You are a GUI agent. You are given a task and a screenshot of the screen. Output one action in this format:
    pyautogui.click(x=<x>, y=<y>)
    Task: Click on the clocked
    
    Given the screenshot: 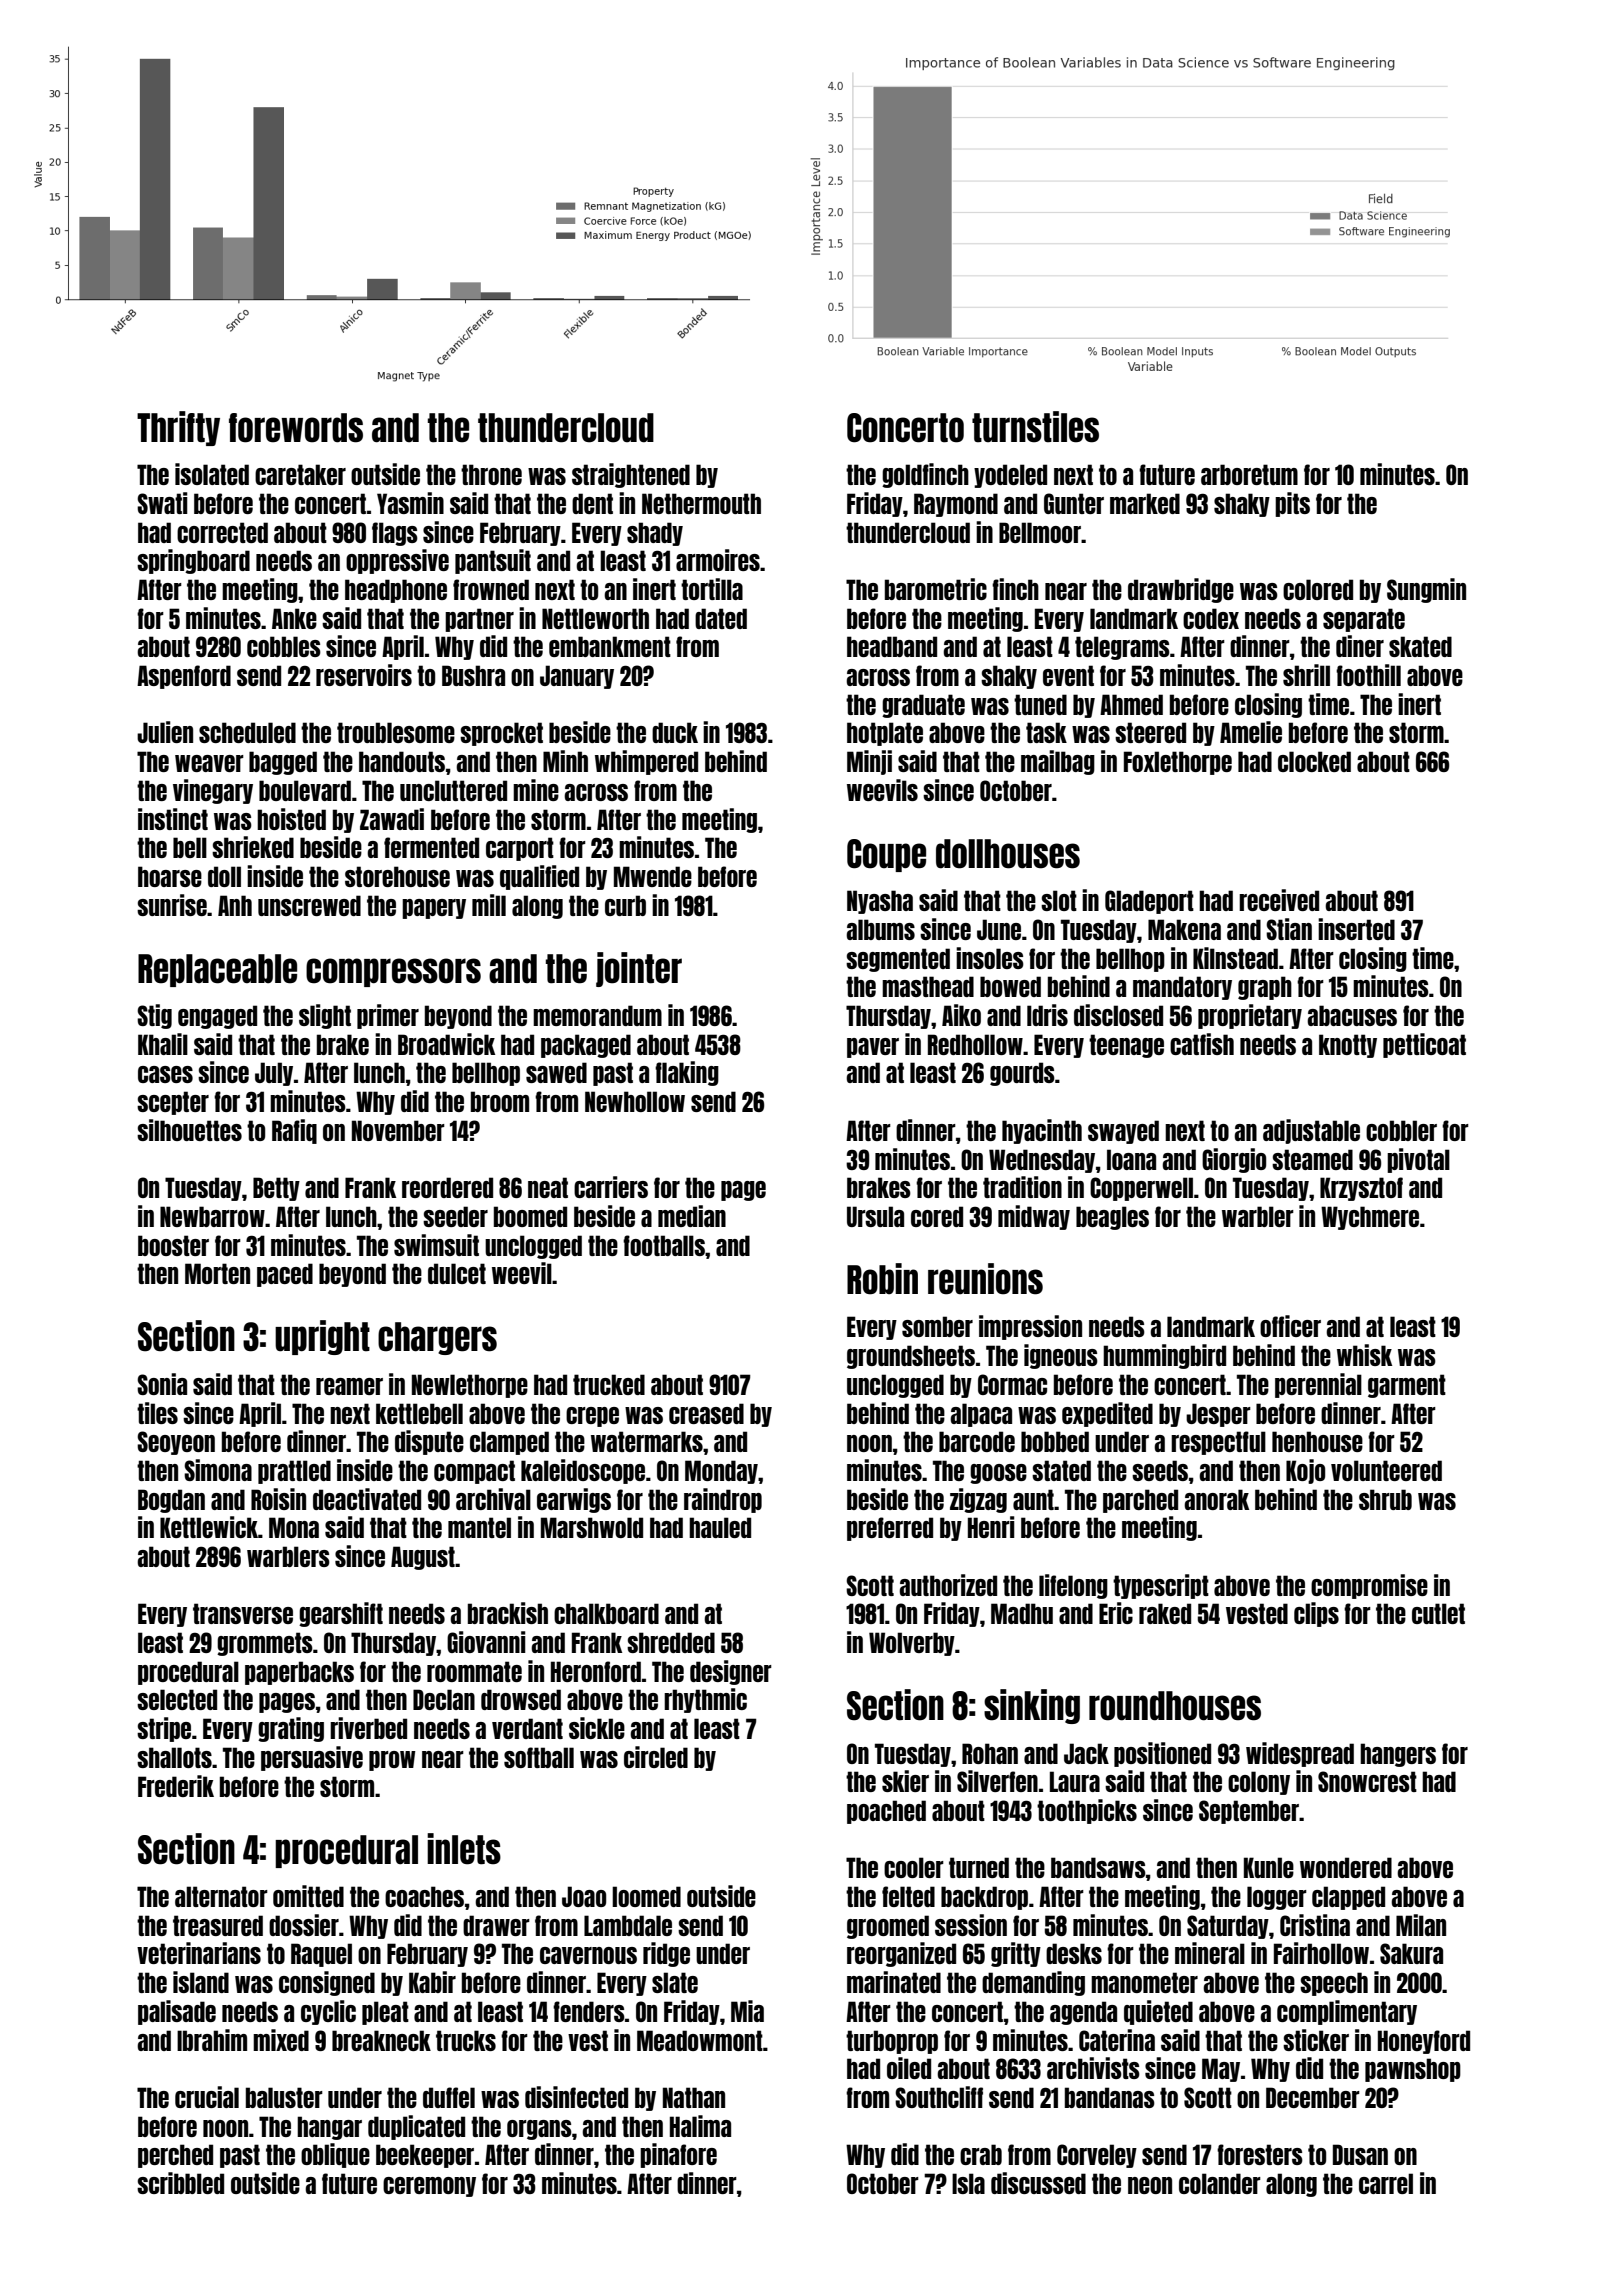 What is the action you would take?
    pyautogui.click(x=1314, y=761)
